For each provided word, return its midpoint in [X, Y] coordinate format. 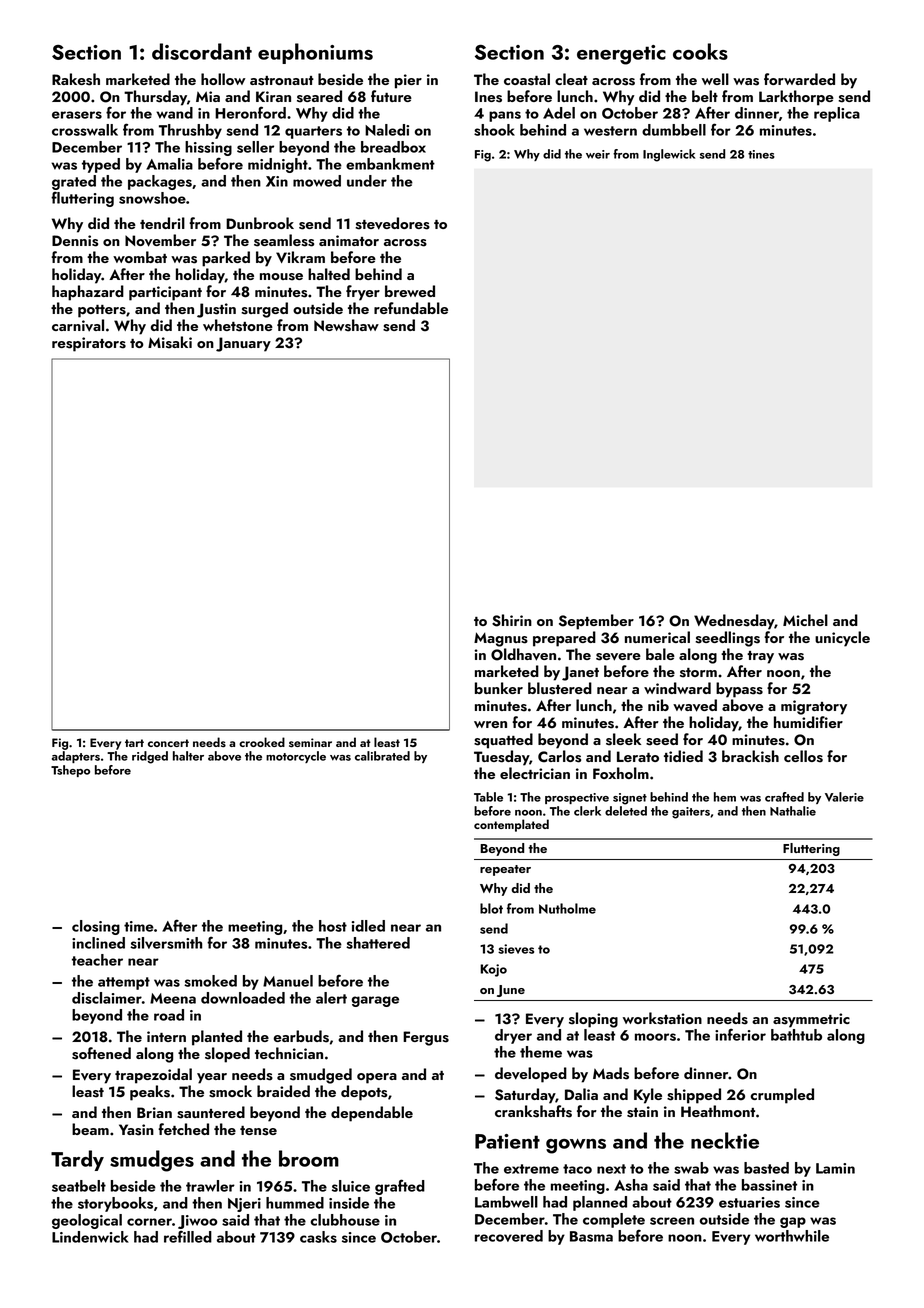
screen [672, 1221]
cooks [700, 51]
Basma [591, 1236]
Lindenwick [90, 1237]
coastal [527, 79]
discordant [202, 51]
